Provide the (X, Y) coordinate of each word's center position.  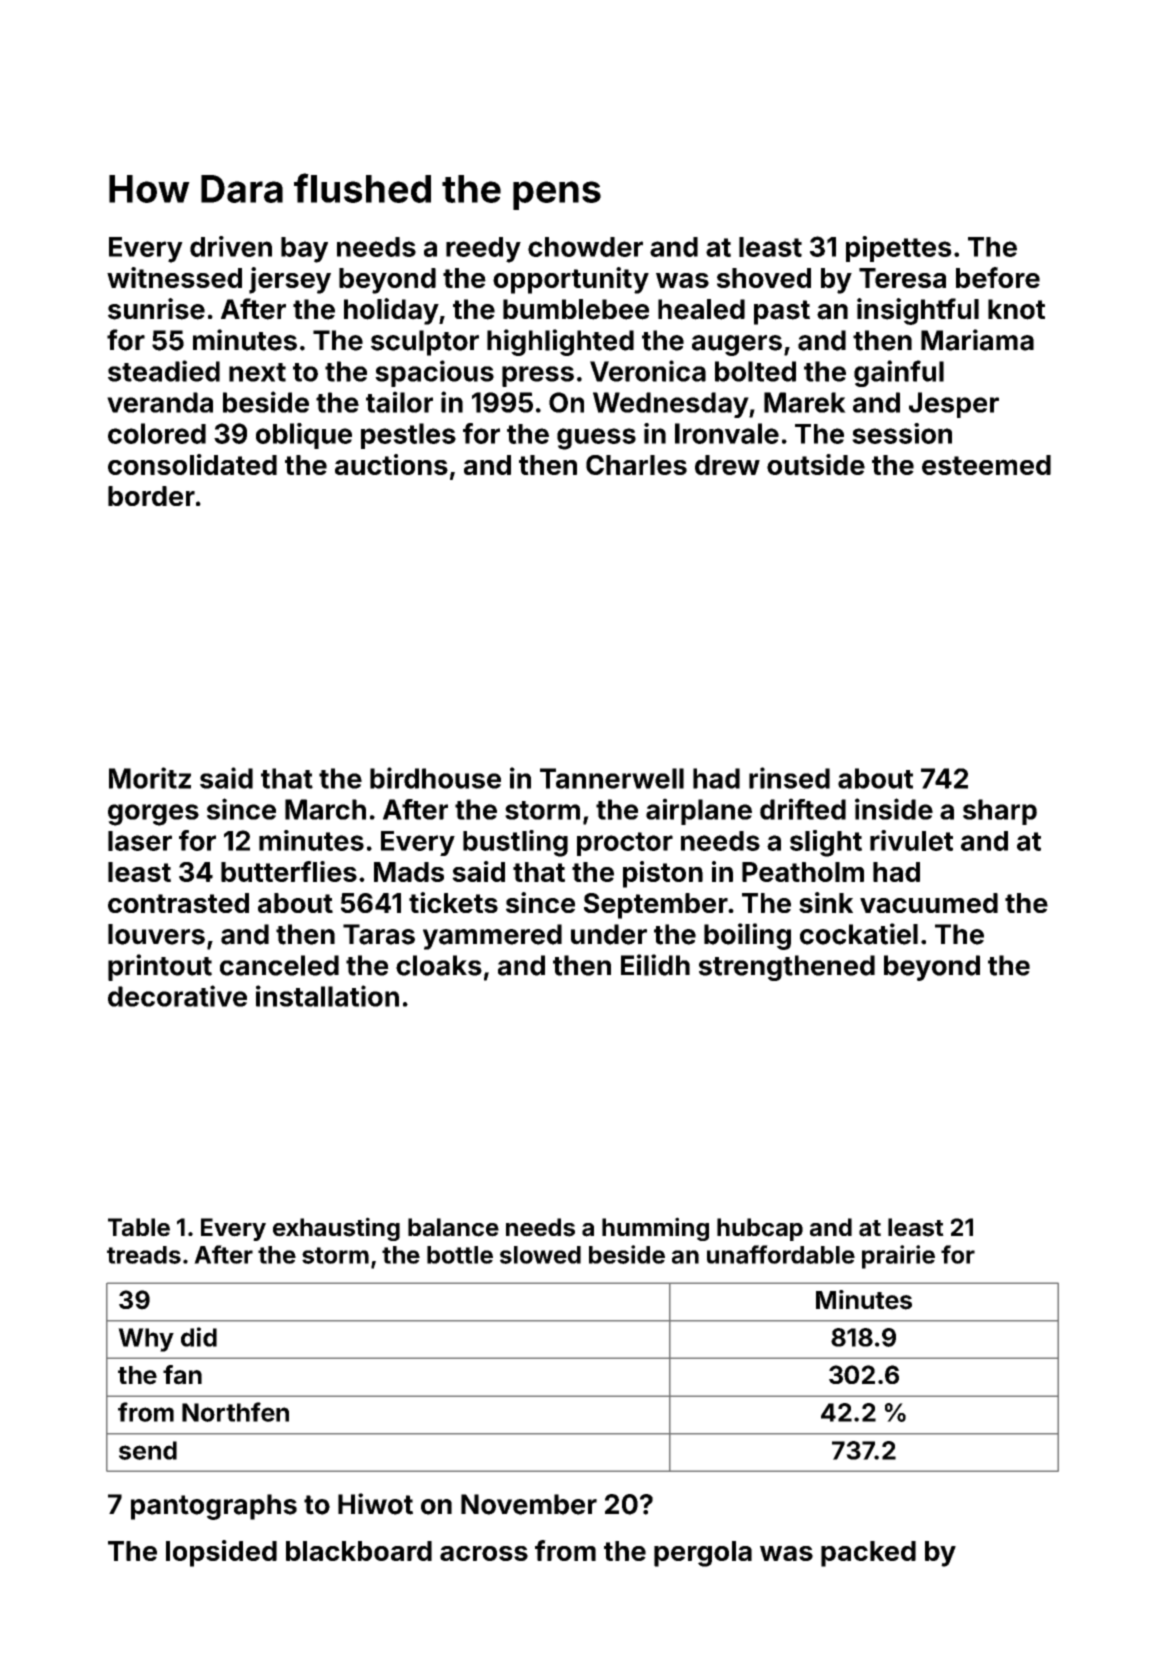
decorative (177, 996)
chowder (585, 247)
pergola (703, 1554)
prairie (898, 1257)
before (998, 277)
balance (453, 1227)
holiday (391, 311)
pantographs (214, 1507)
